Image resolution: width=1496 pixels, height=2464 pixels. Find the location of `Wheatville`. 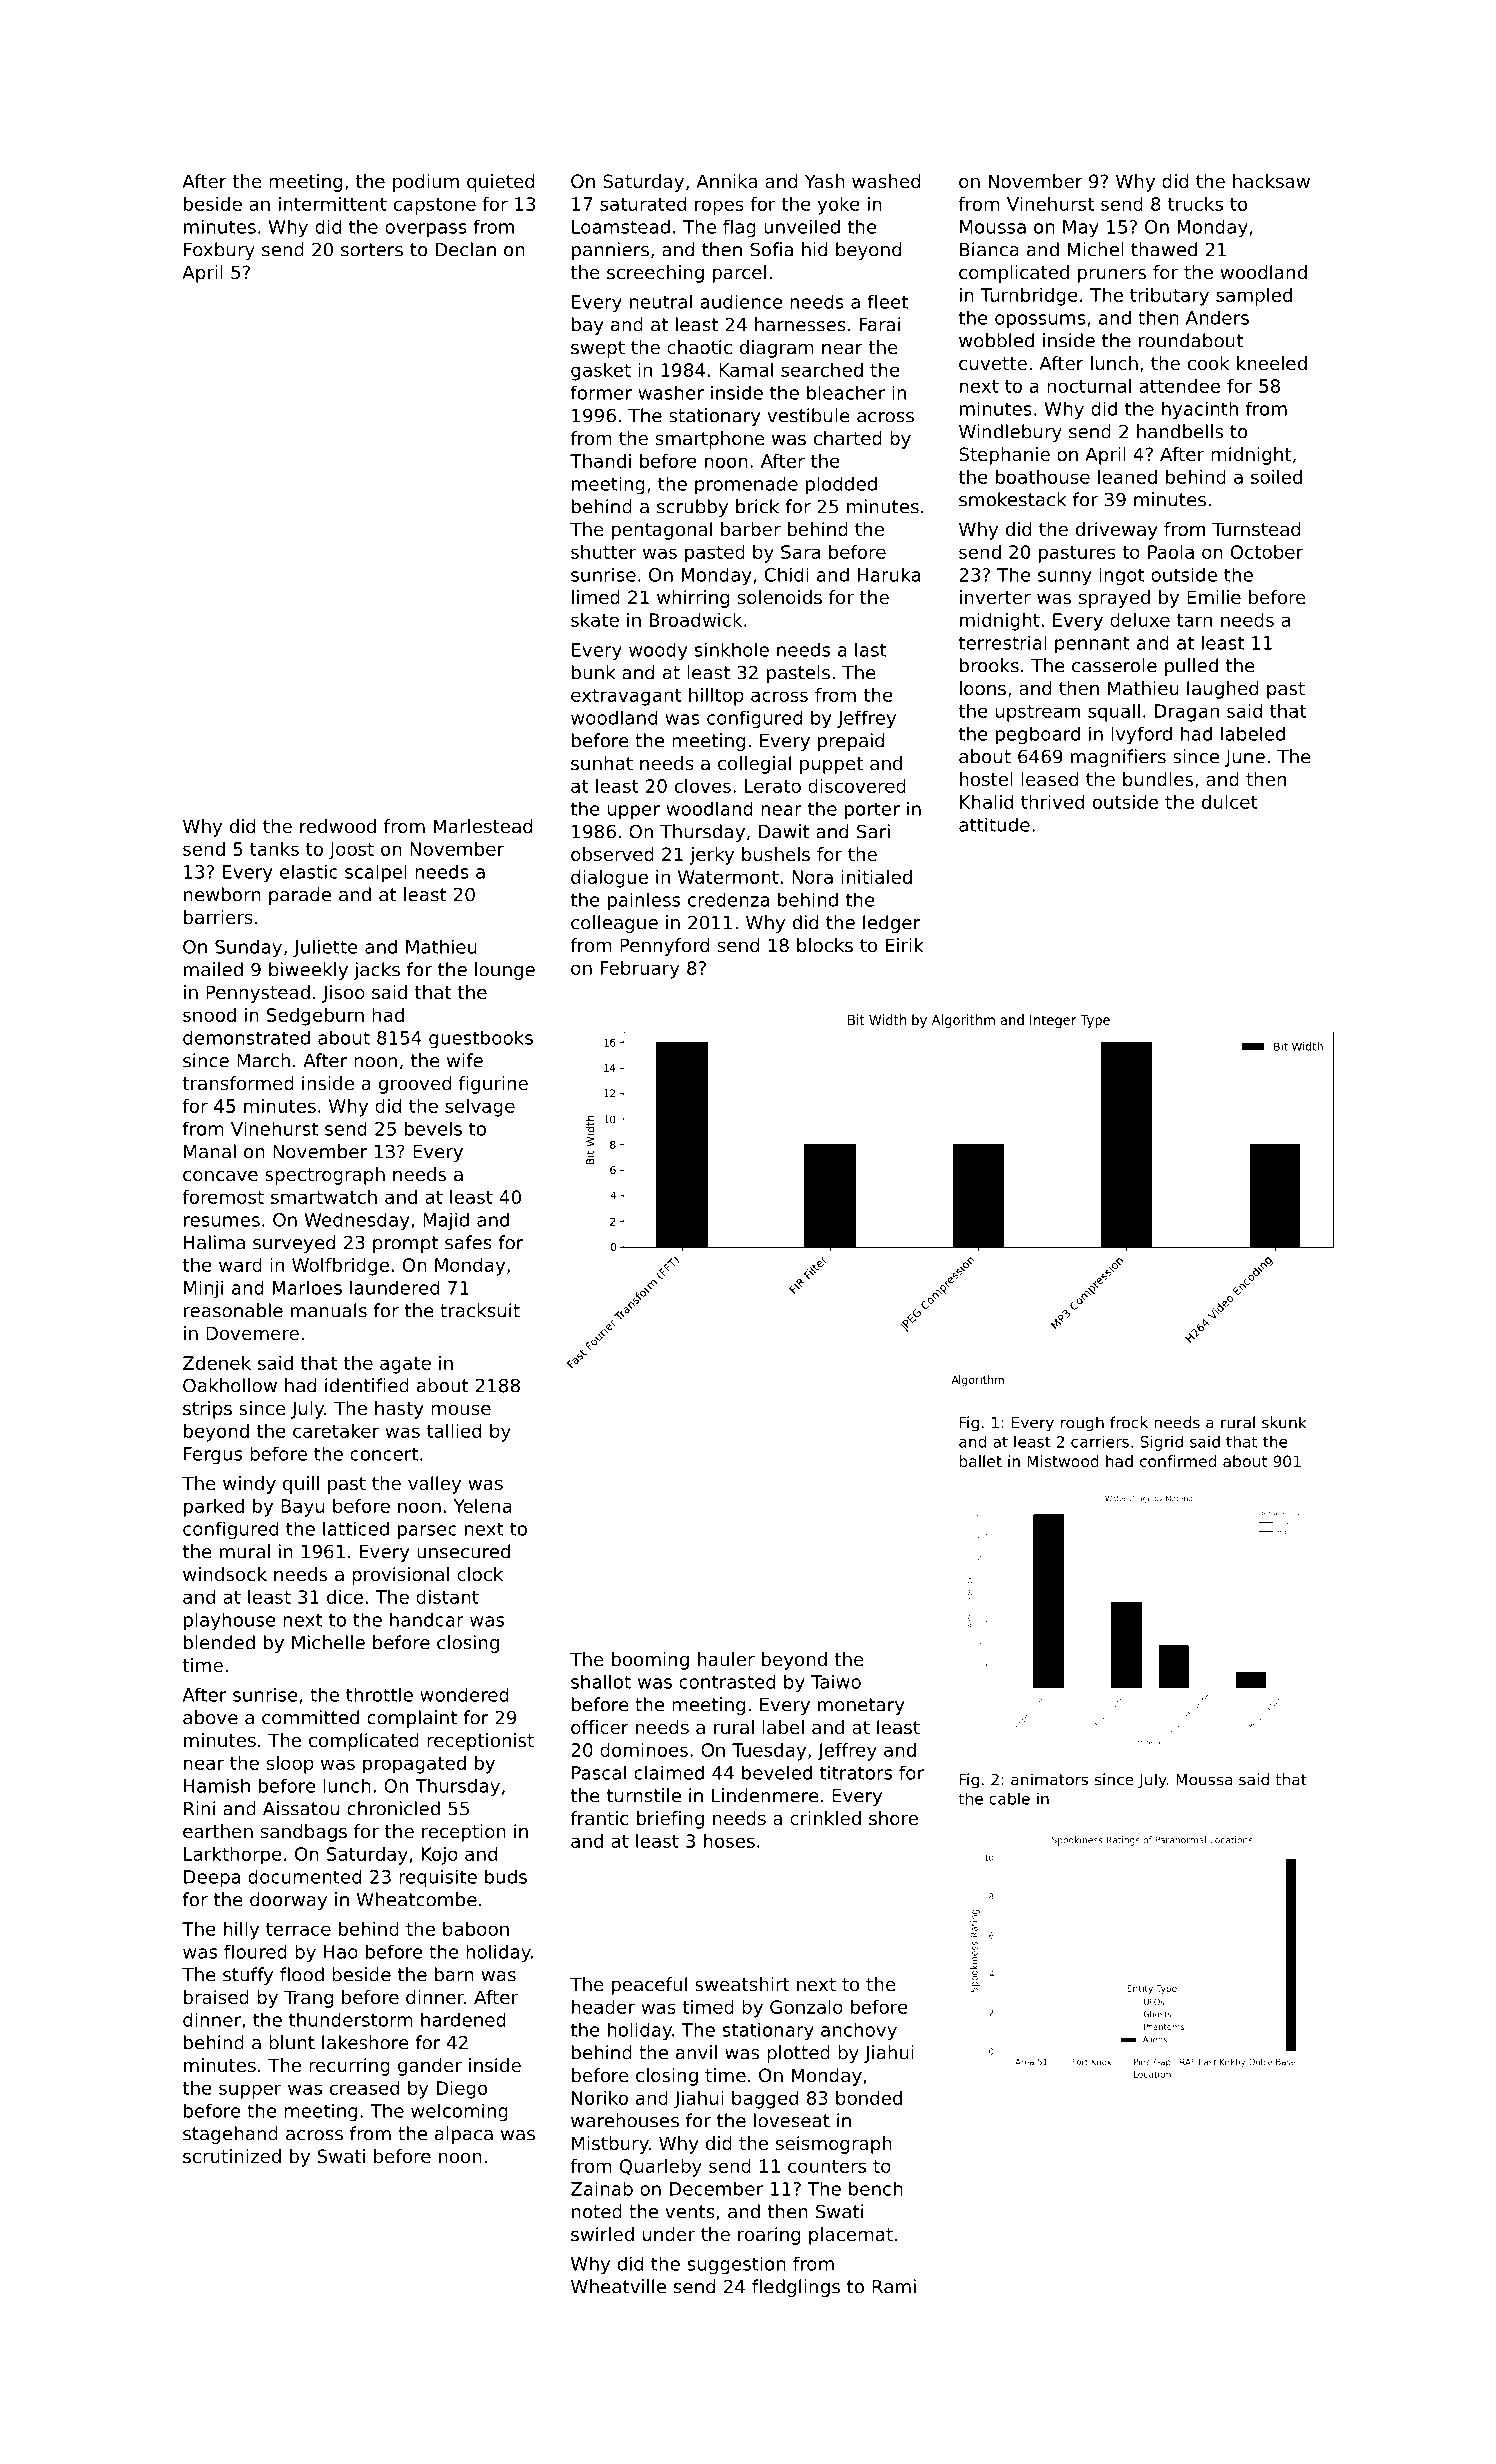

Wheatville is located at coordinates (618, 2286).
